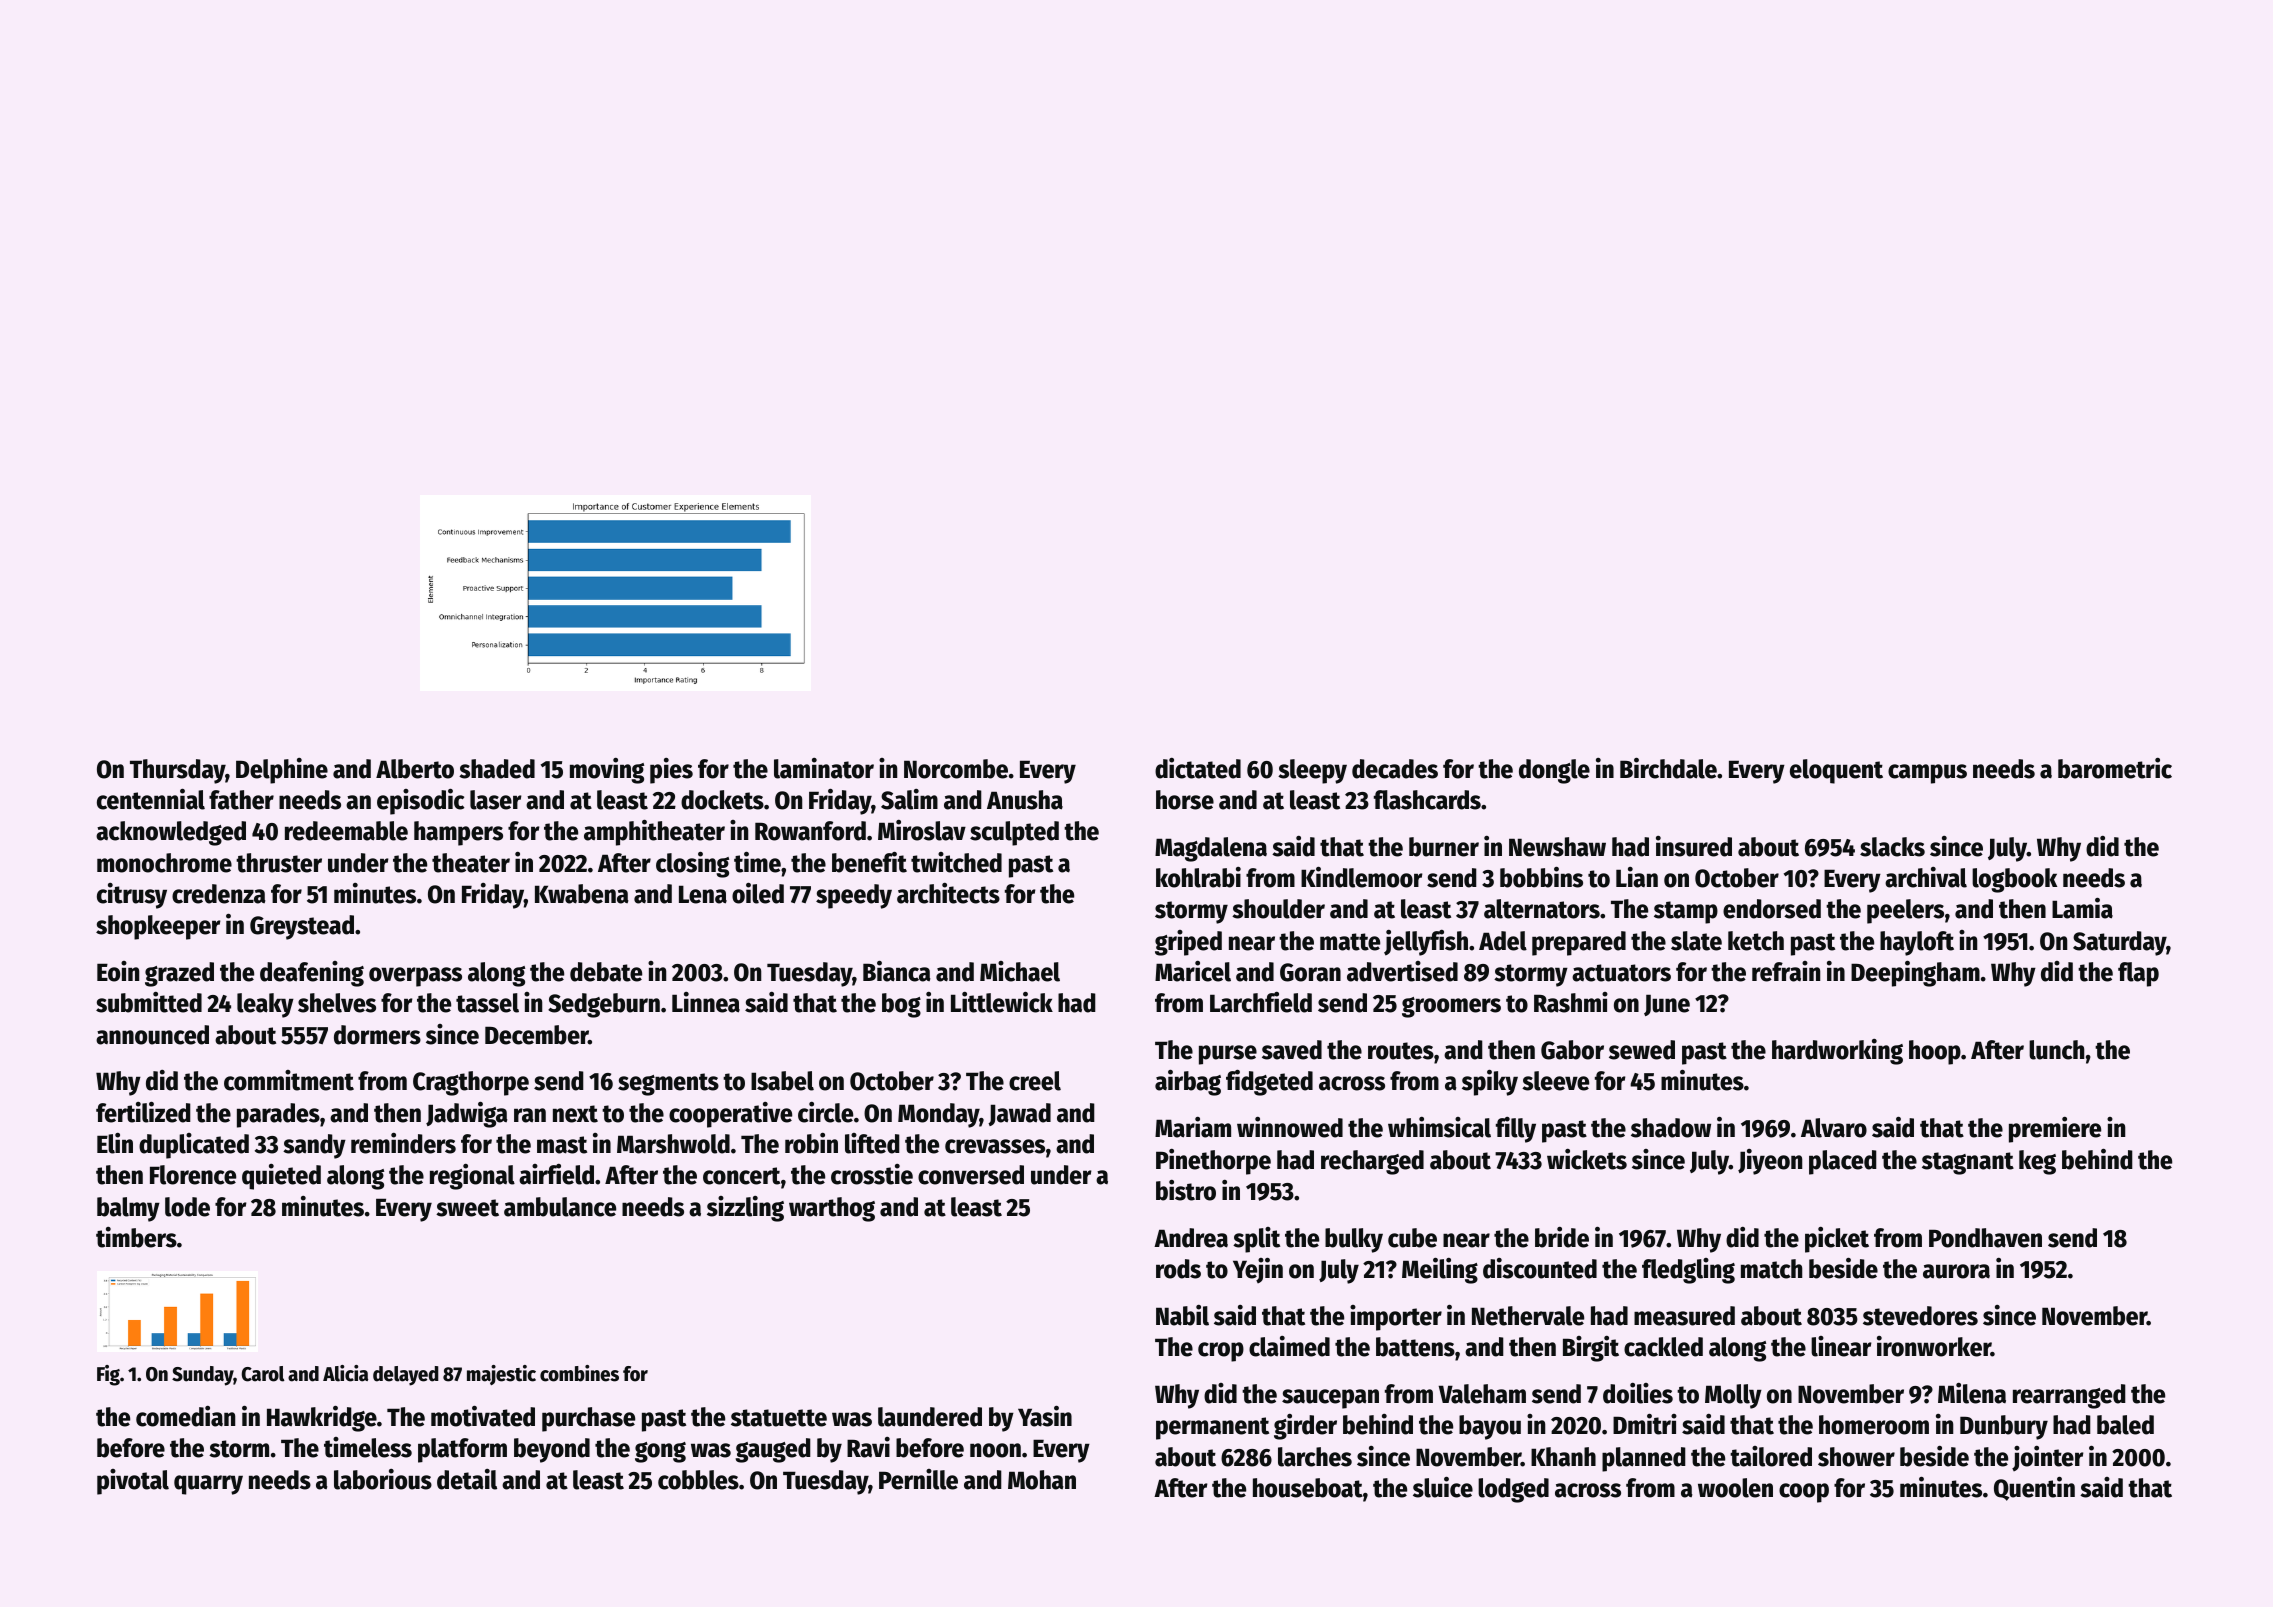 This image has width=2273, height=1607. I want to click on hampers, so click(458, 833).
